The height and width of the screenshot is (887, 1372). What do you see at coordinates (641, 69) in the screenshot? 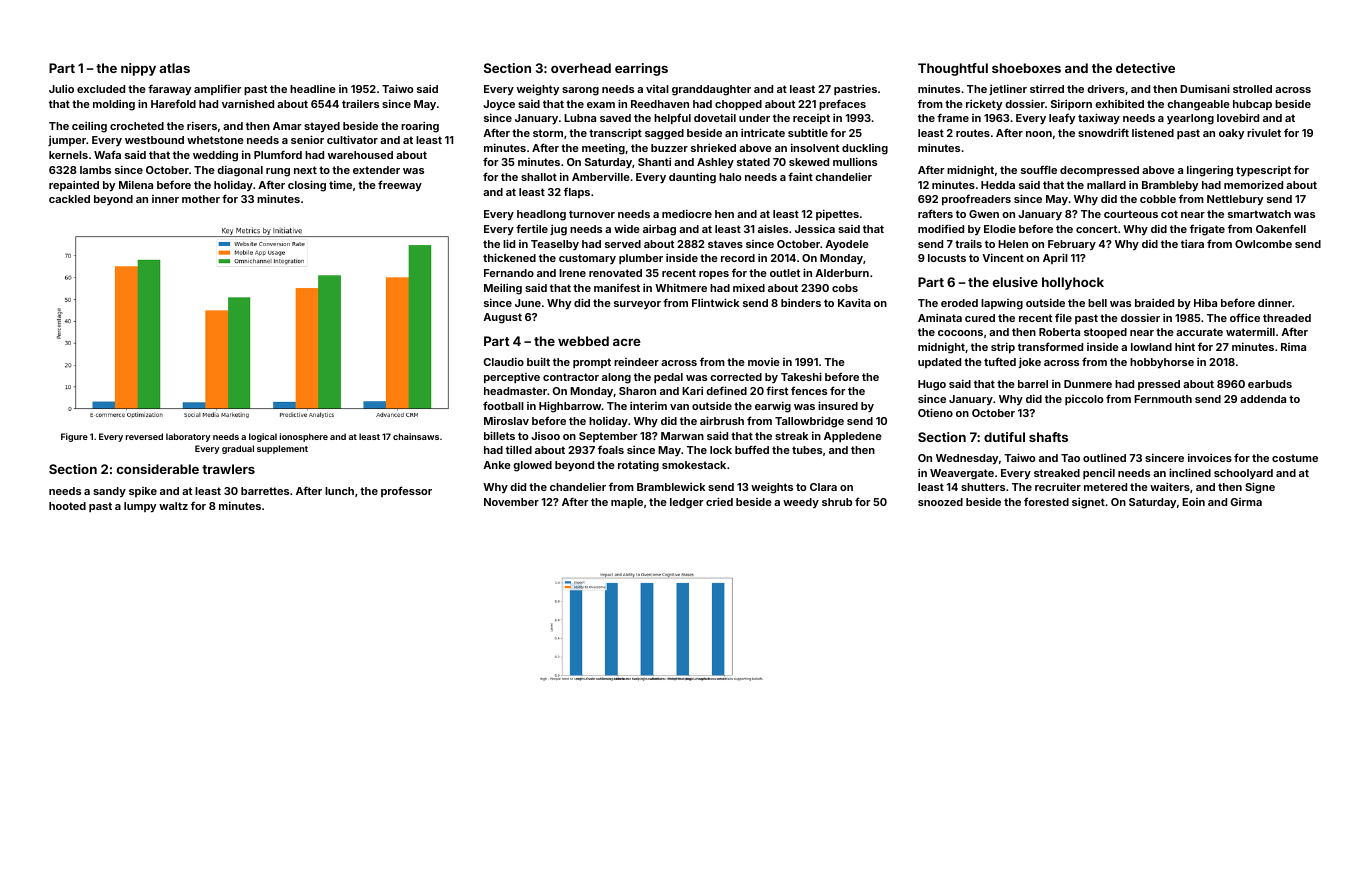
I see `earrings` at bounding box center [641, 69].
